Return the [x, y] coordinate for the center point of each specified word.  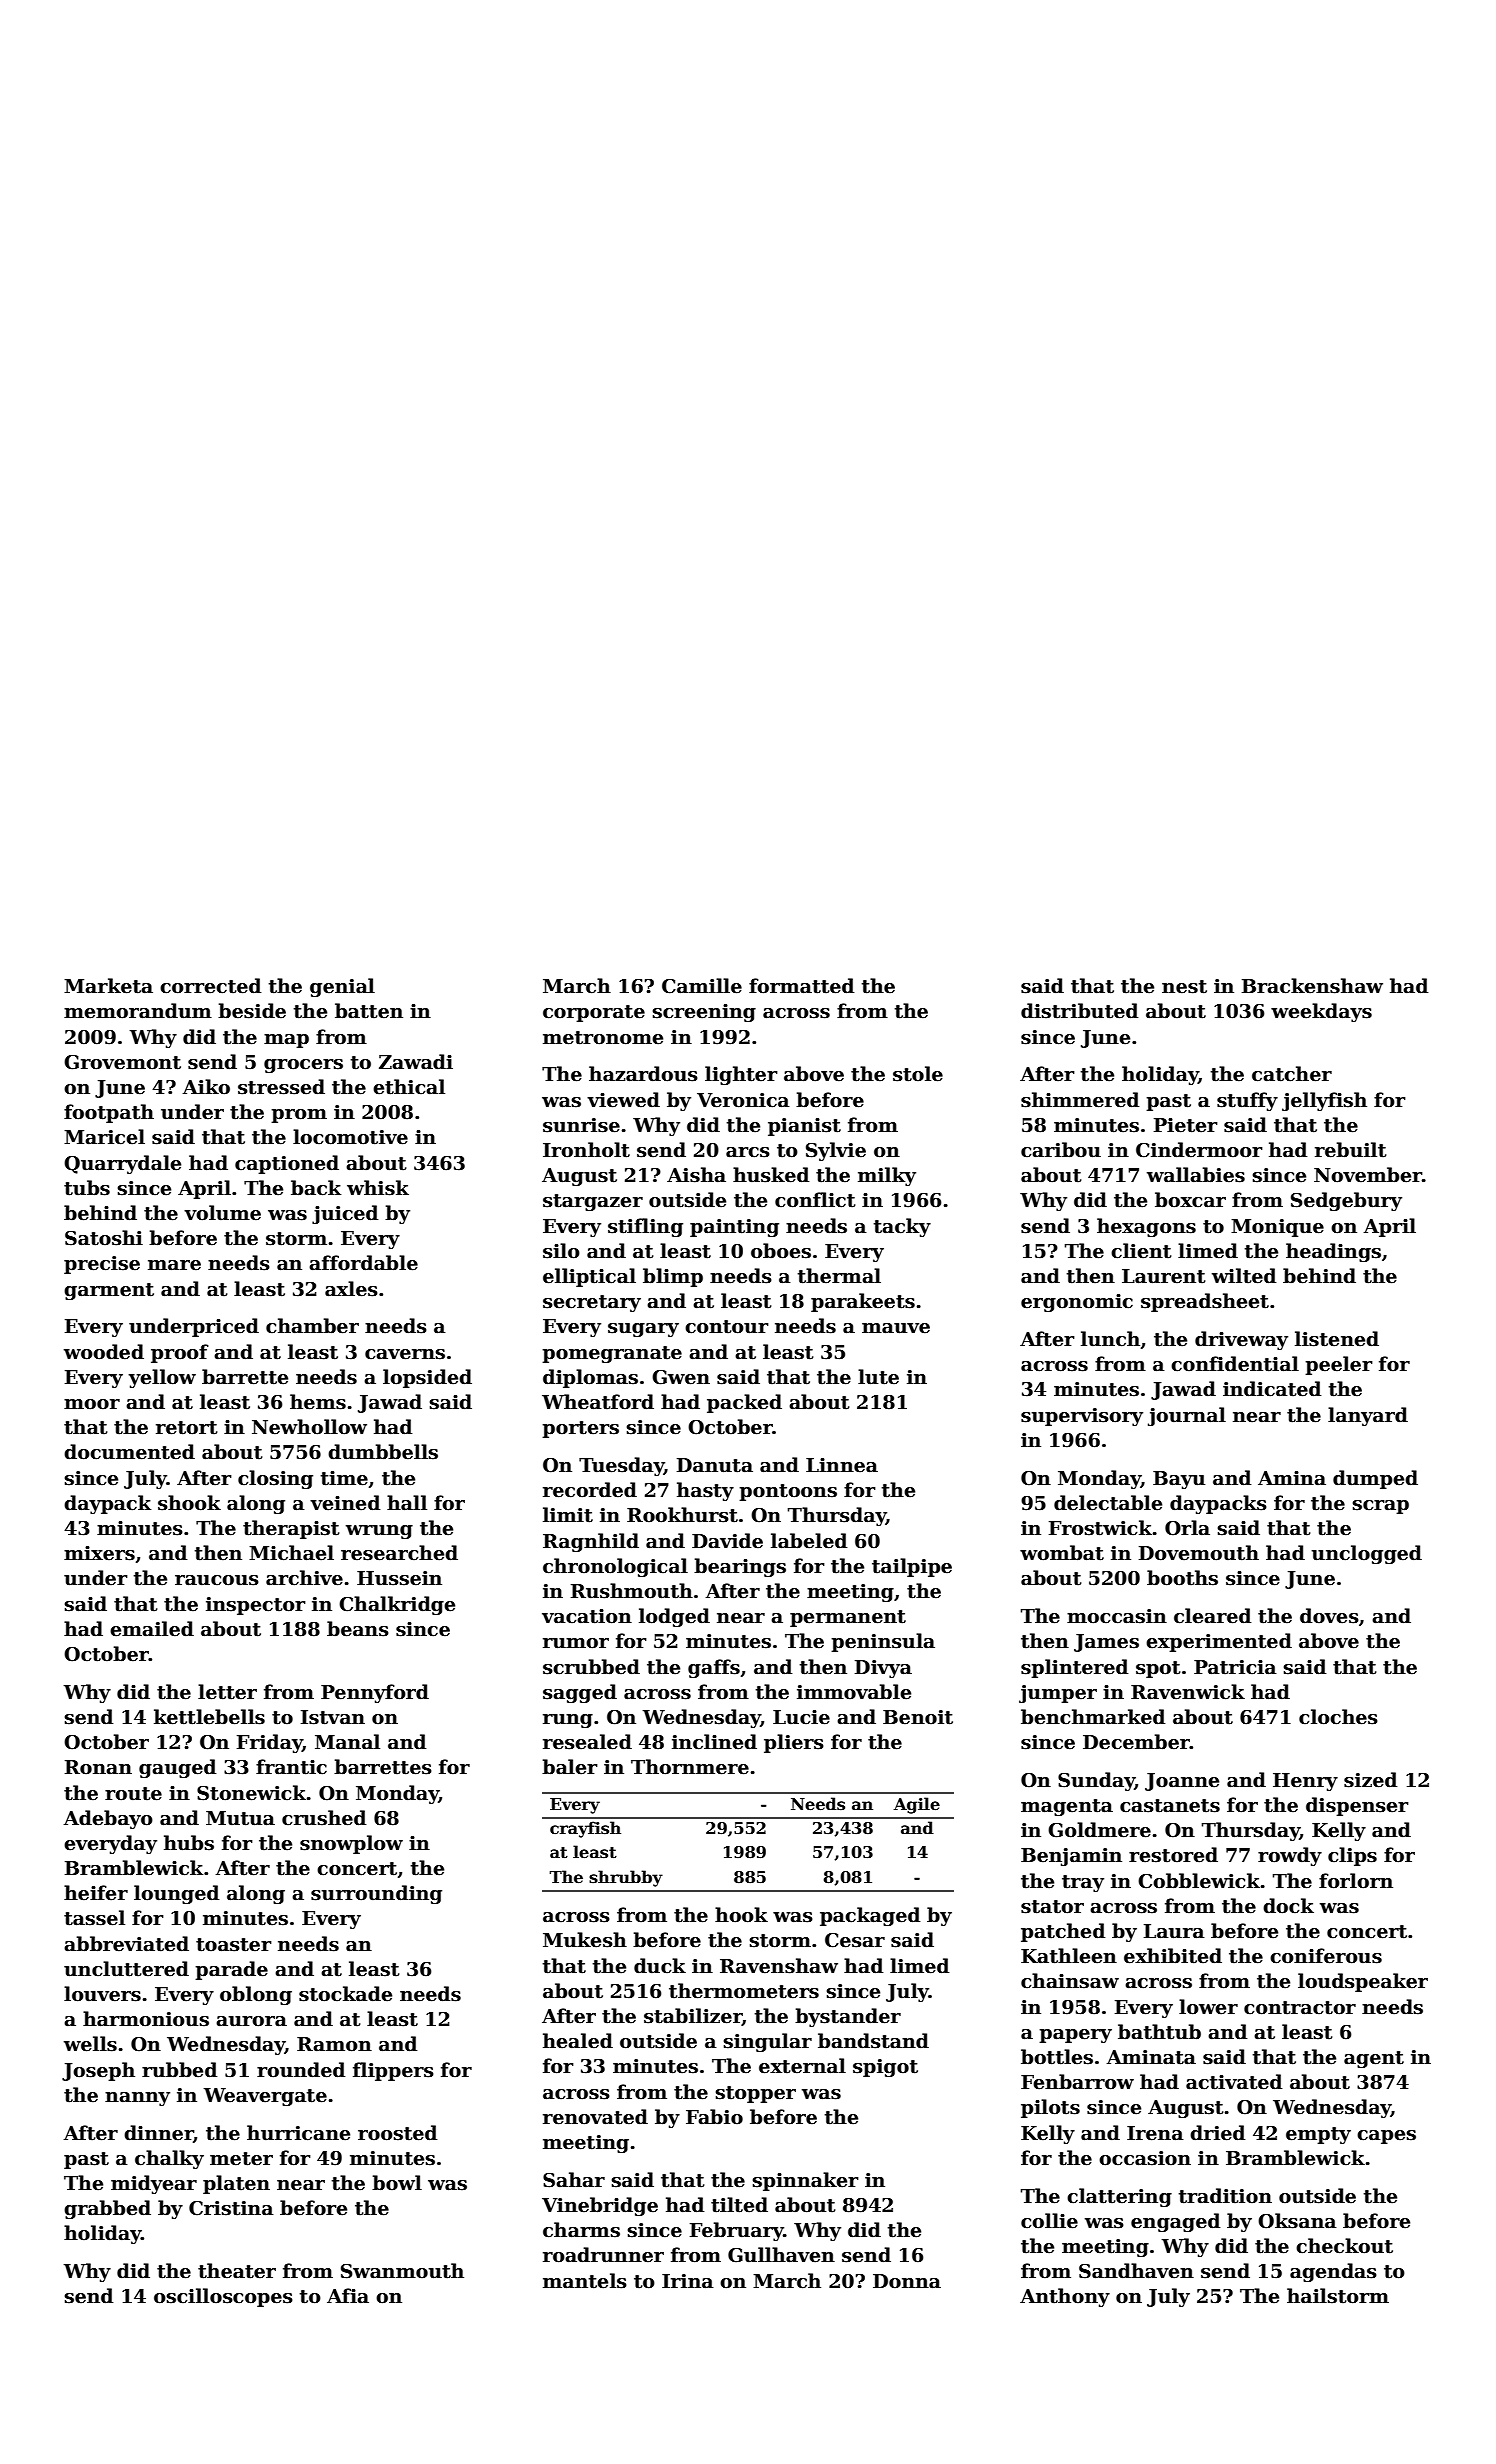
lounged [176, 1894]
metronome [603, 1038]
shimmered [1080, 1100]
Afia [348, 2296]
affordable [363, 1263]
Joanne [1182, 1782]
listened [1337, 1339]
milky [887, 1176]
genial [342, 987]
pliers [794, 1743]
